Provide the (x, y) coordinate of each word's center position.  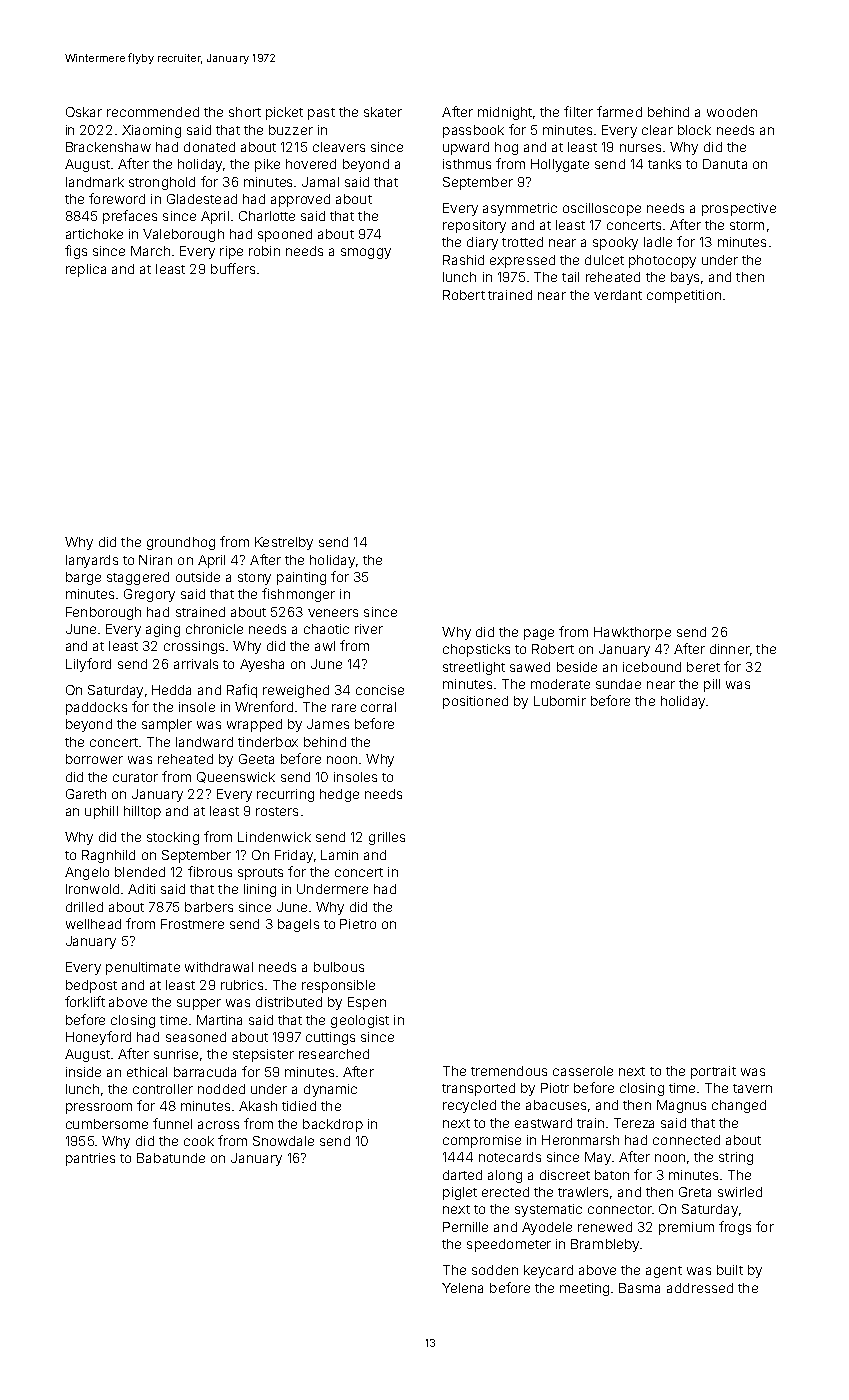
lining (260, 890)
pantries (90, 1159)
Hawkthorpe (632, 633)
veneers (333, 613)
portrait (713, 1072)
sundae (618, 684)
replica (86, 270)
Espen (367, 1003)
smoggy (366, 253)
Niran (155, 560)
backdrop (333, 1125)
